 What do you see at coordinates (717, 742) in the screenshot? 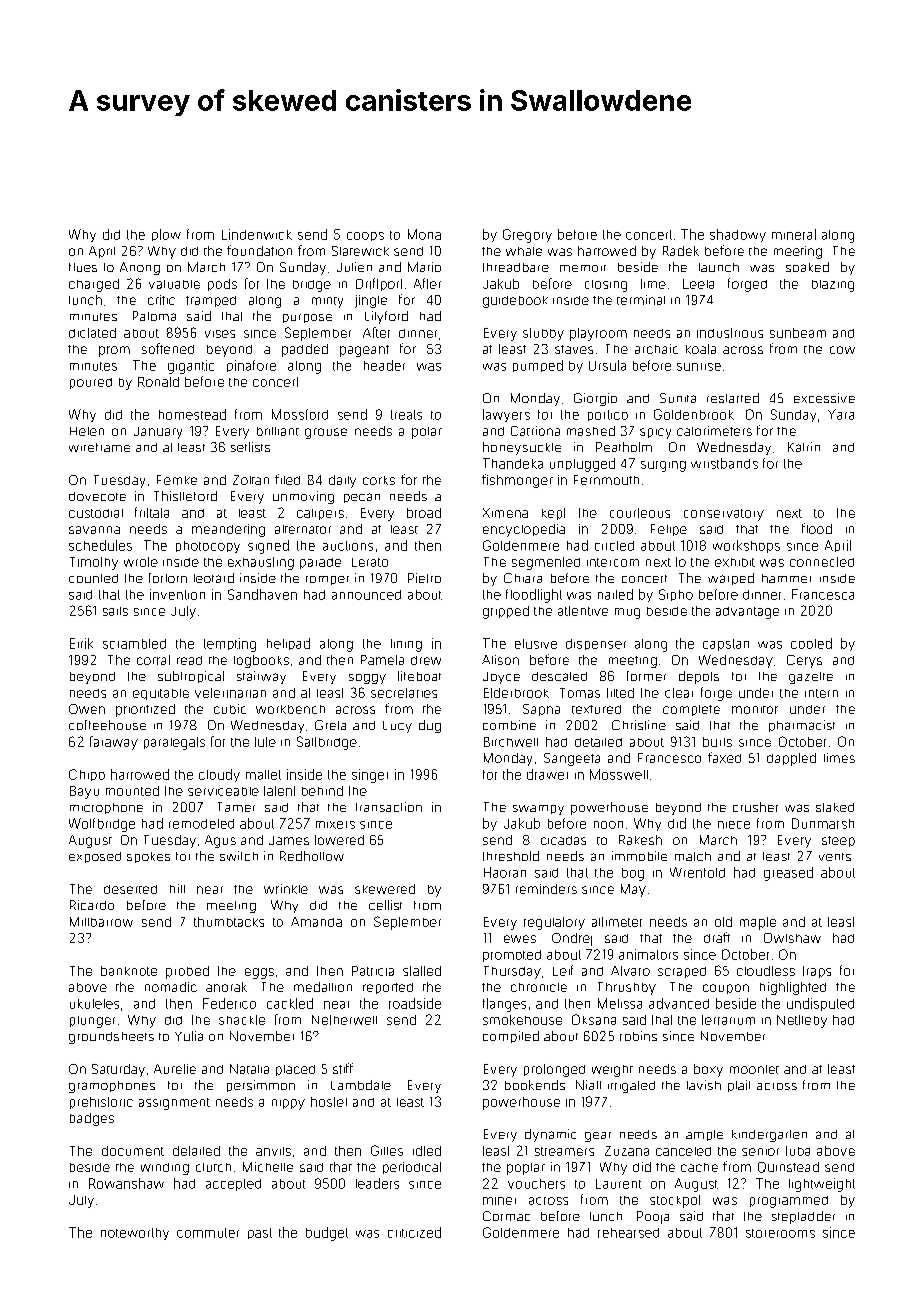
I see `burls` at bounding box center [717, 742].
